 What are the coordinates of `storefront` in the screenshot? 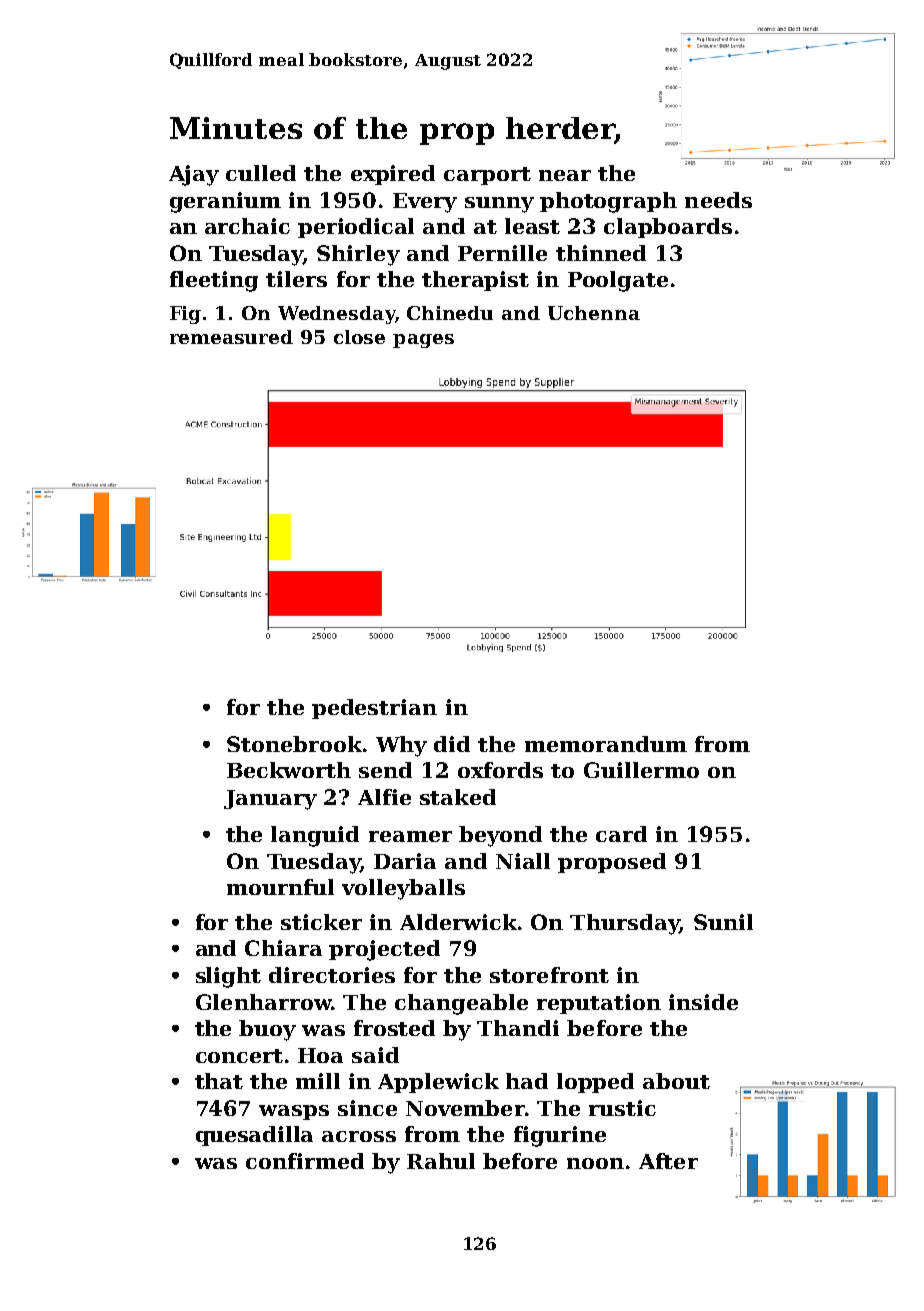 It's located at (549, 975).
